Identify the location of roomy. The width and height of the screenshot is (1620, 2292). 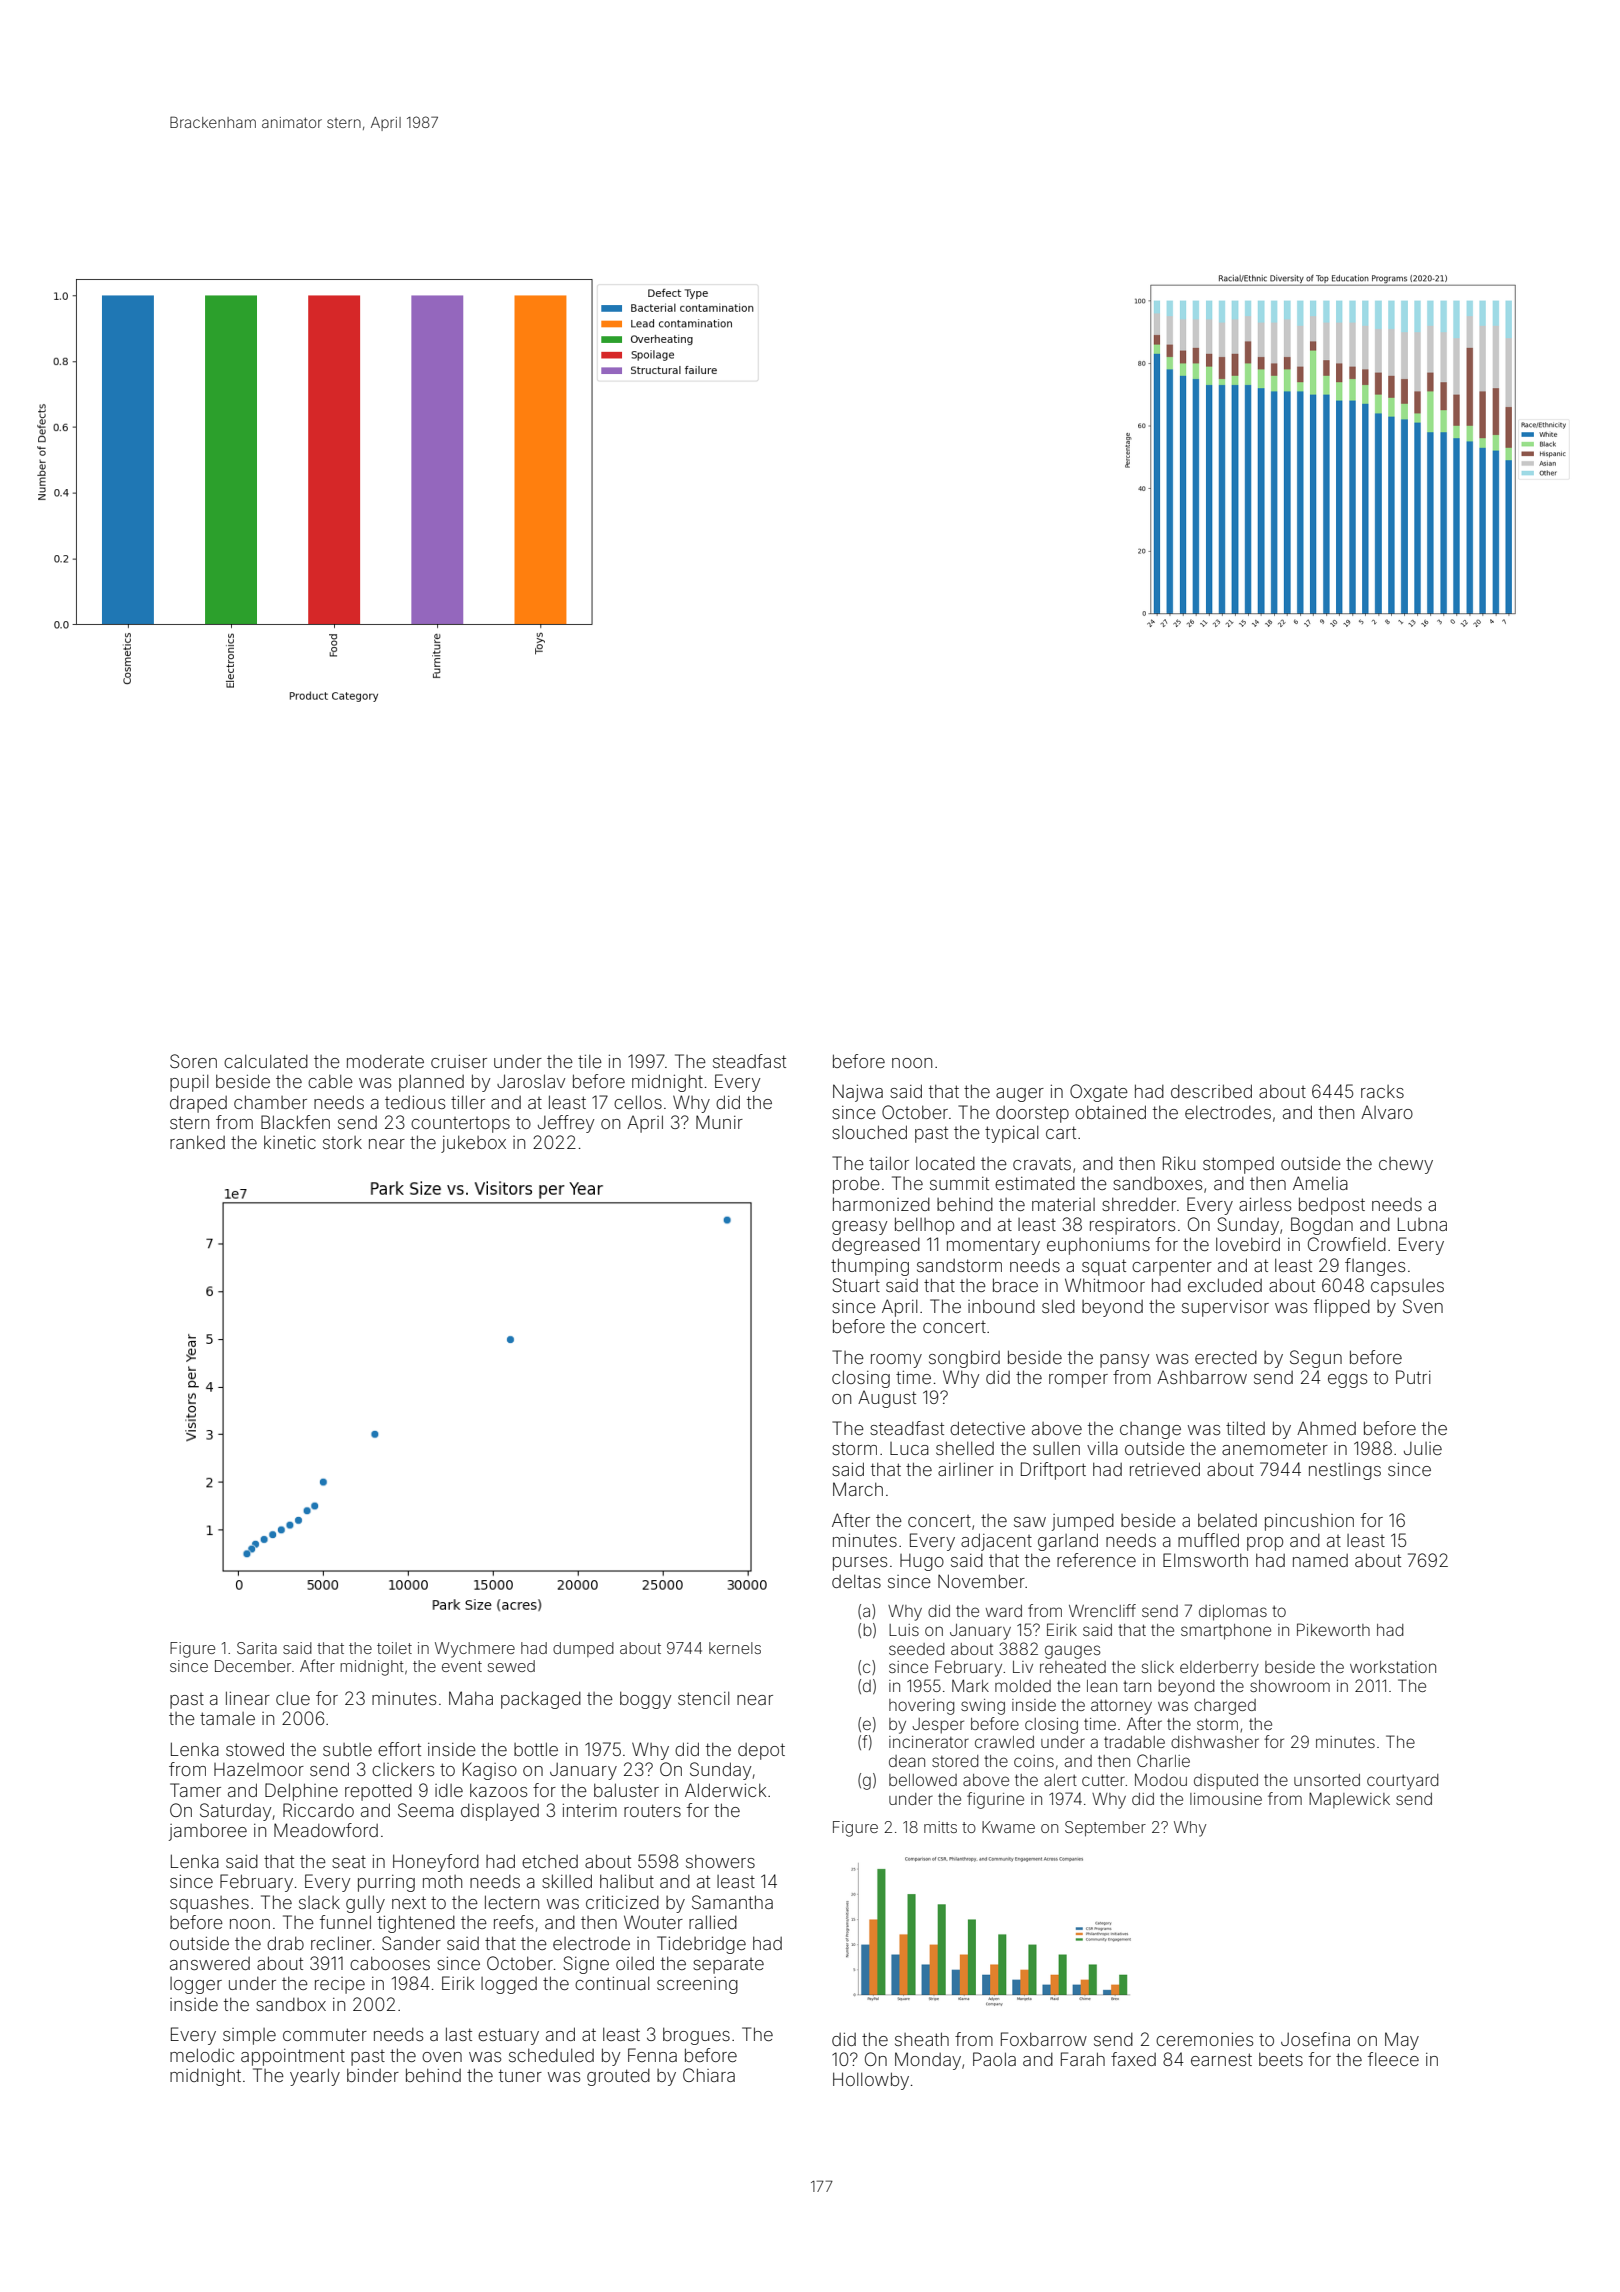
(896, 1361).
